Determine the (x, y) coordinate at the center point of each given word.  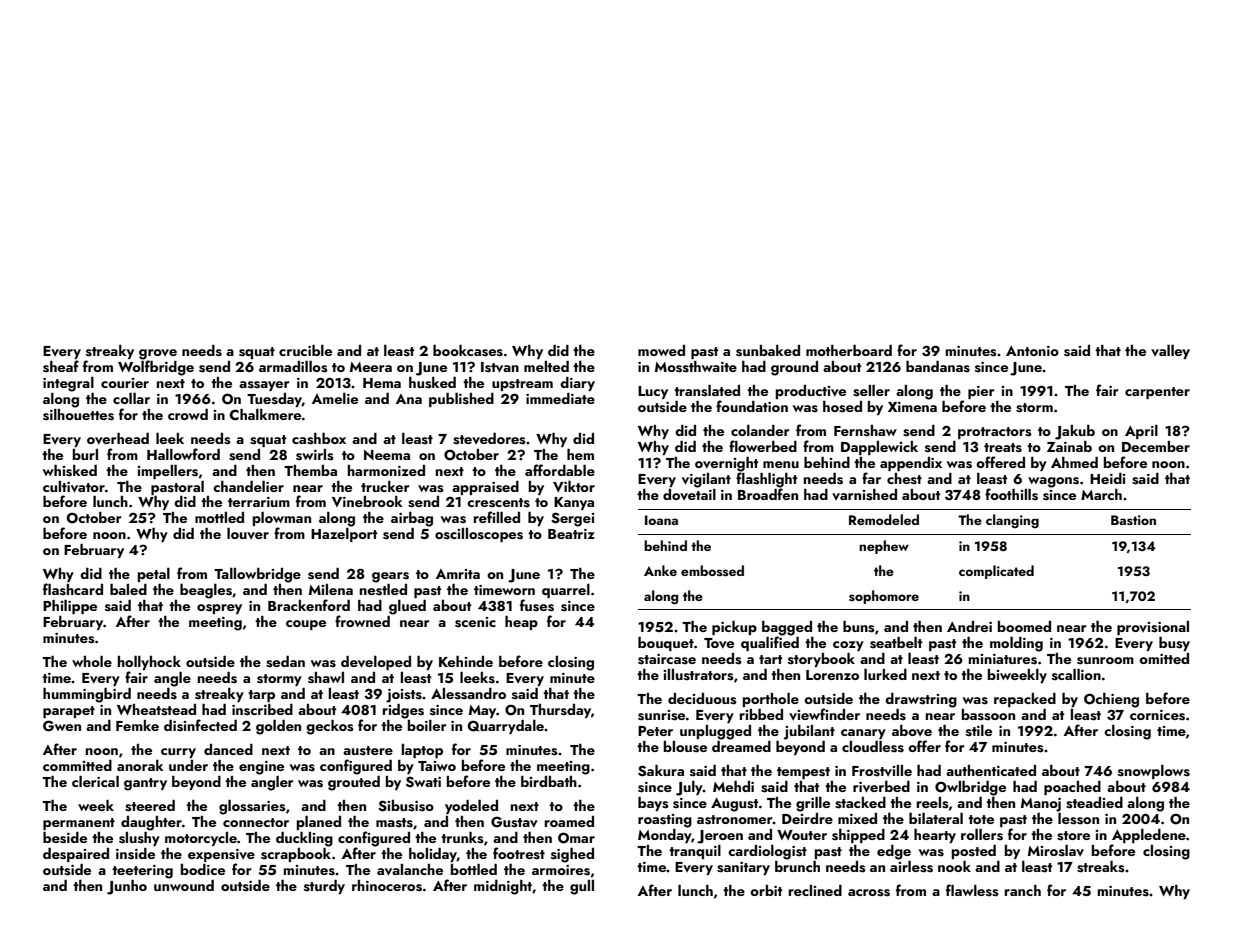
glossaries (252, 807)
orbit (766, 890)
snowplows (1154, 772)
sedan (285, 662)
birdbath (549, 781)
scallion (1076, 675)
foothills (1011, 494)
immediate (560, 398)
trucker (385, 486)
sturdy (324, 887)
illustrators (698, 675)
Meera (371, 367)
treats (1003, 448)
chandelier (248, 486)
